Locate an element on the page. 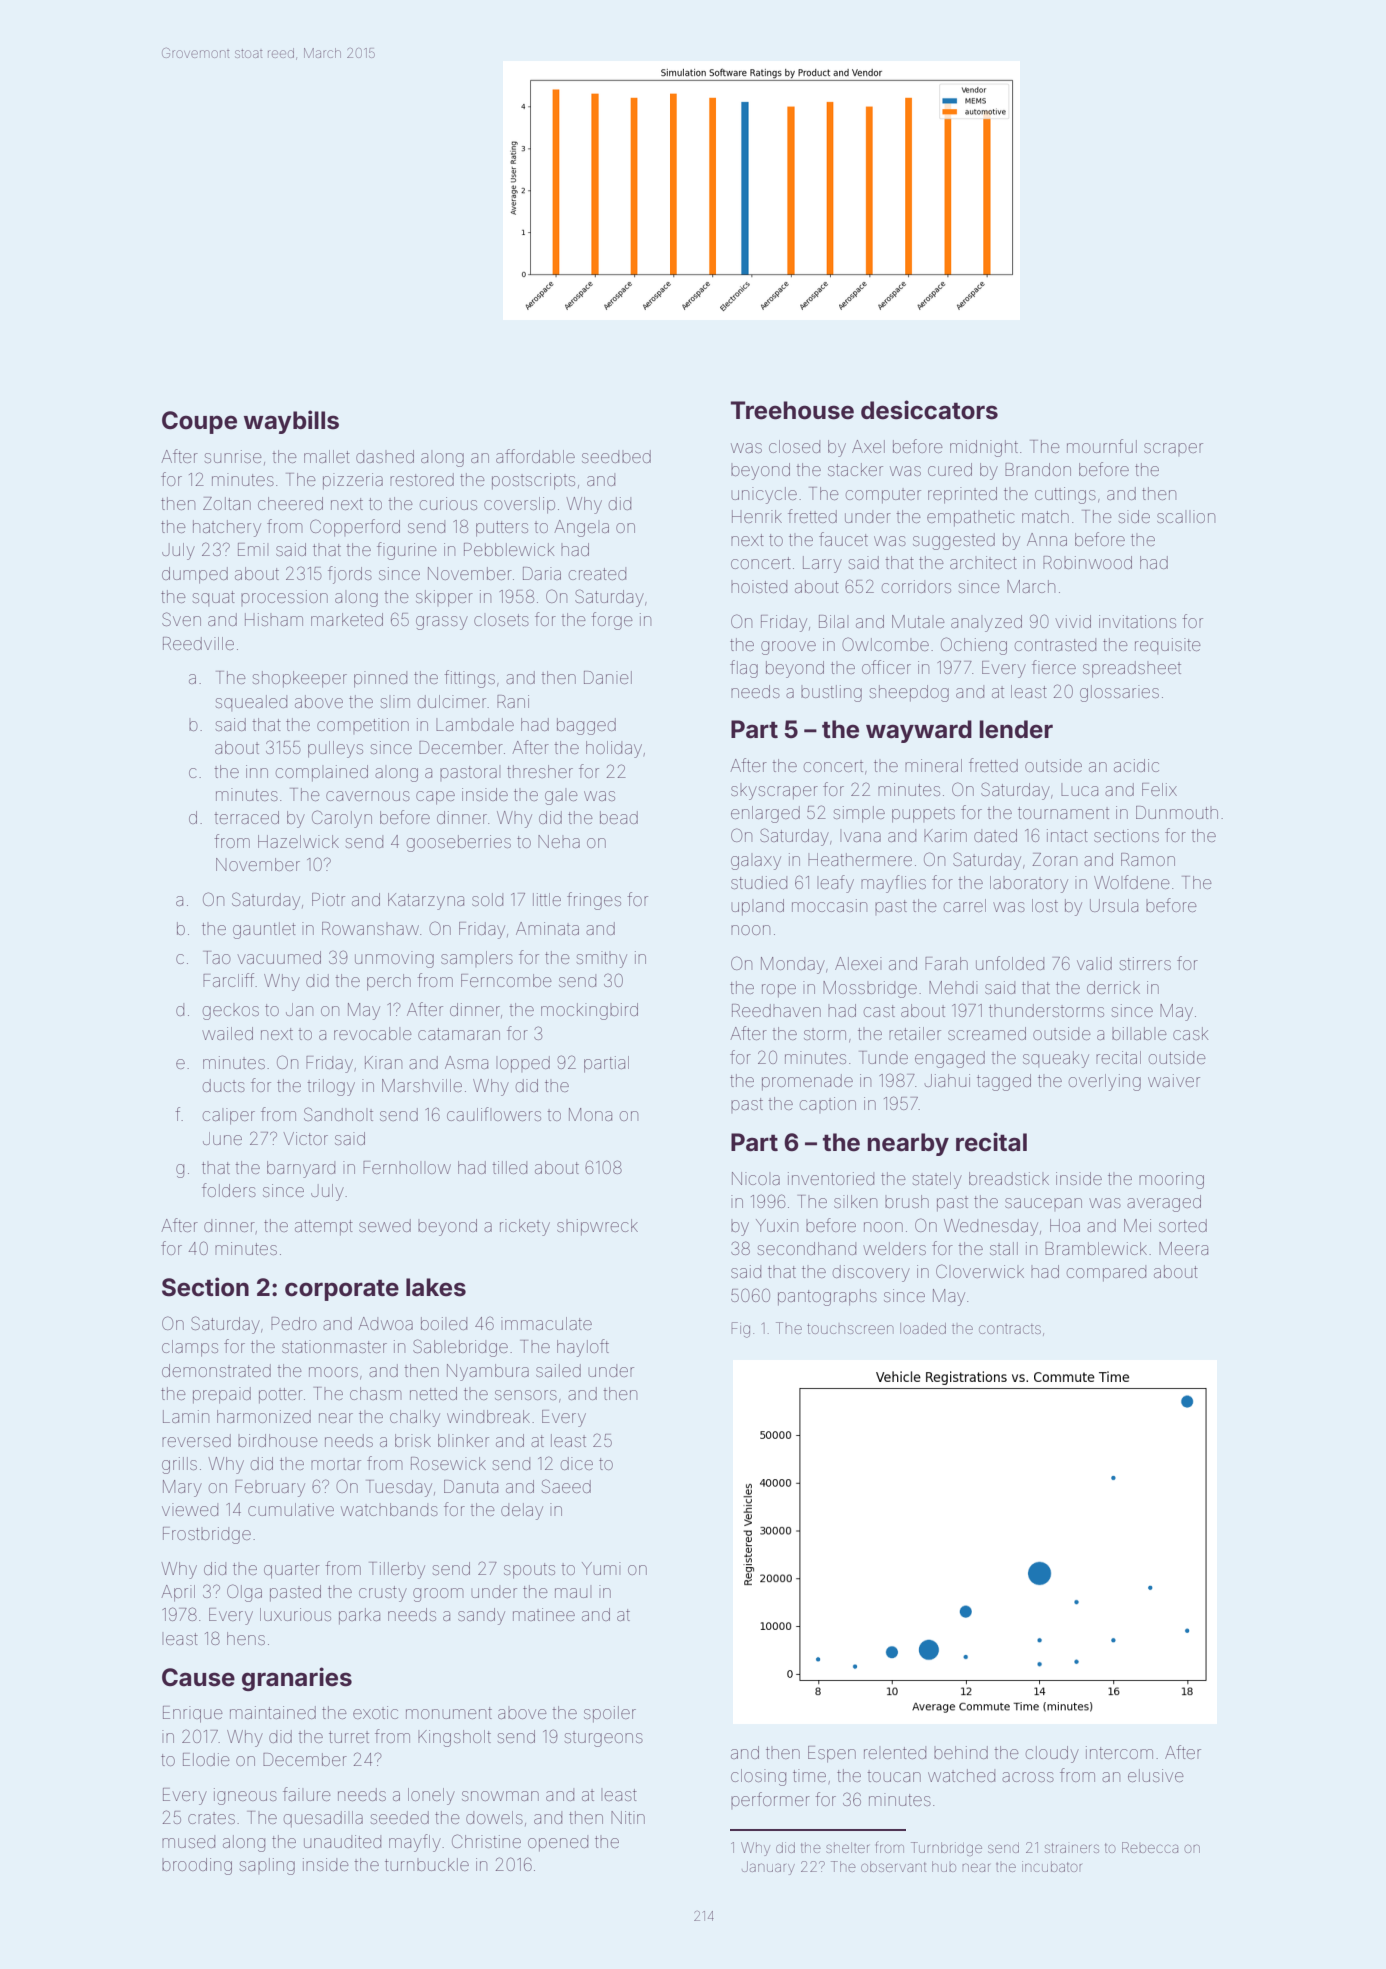 This page has height=1969, width=1386. postscripts is located at coordinates (533, 481).
